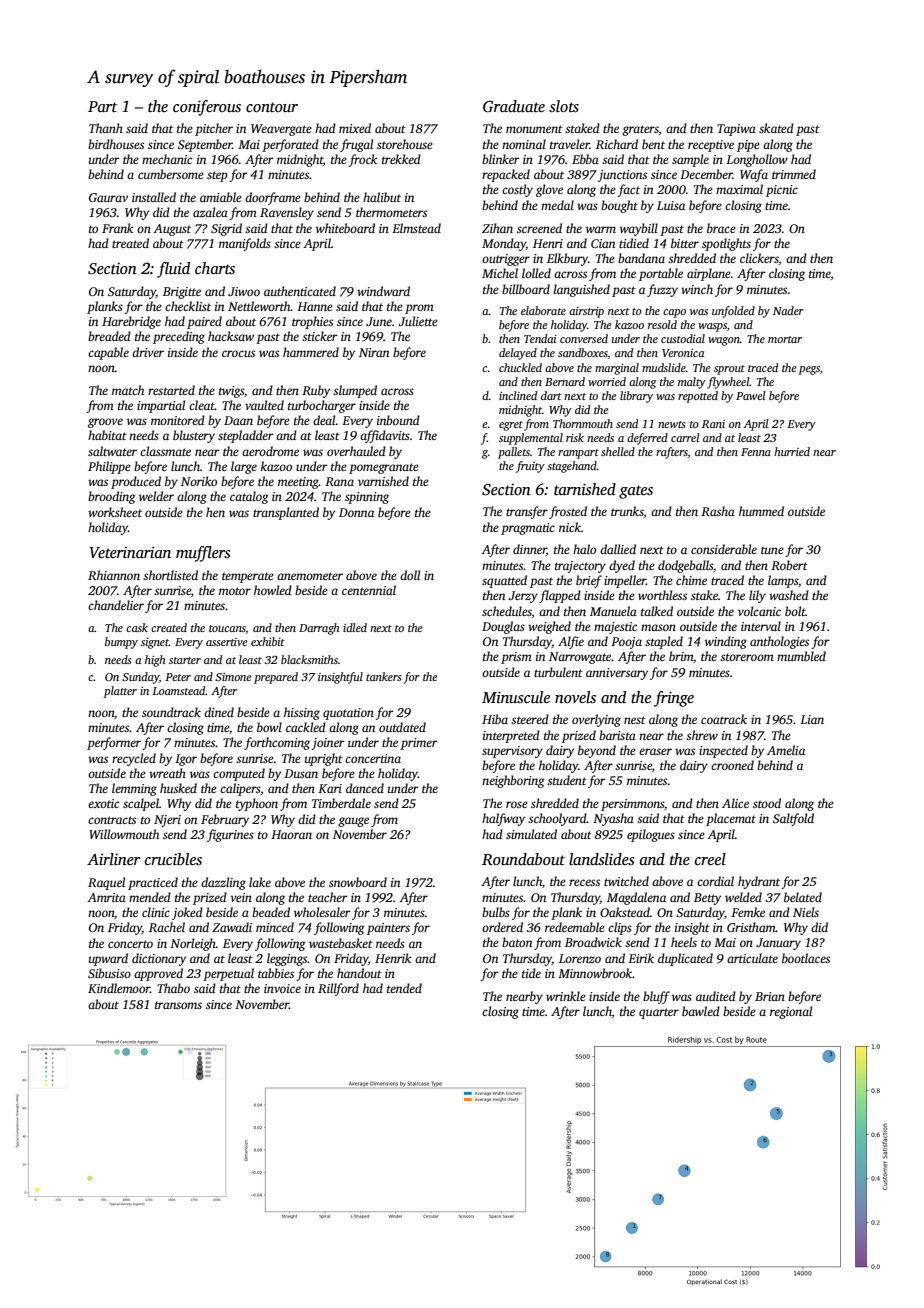 The height and width of the page is (1308, 924). I want to click on heels, so click(684, 942).
